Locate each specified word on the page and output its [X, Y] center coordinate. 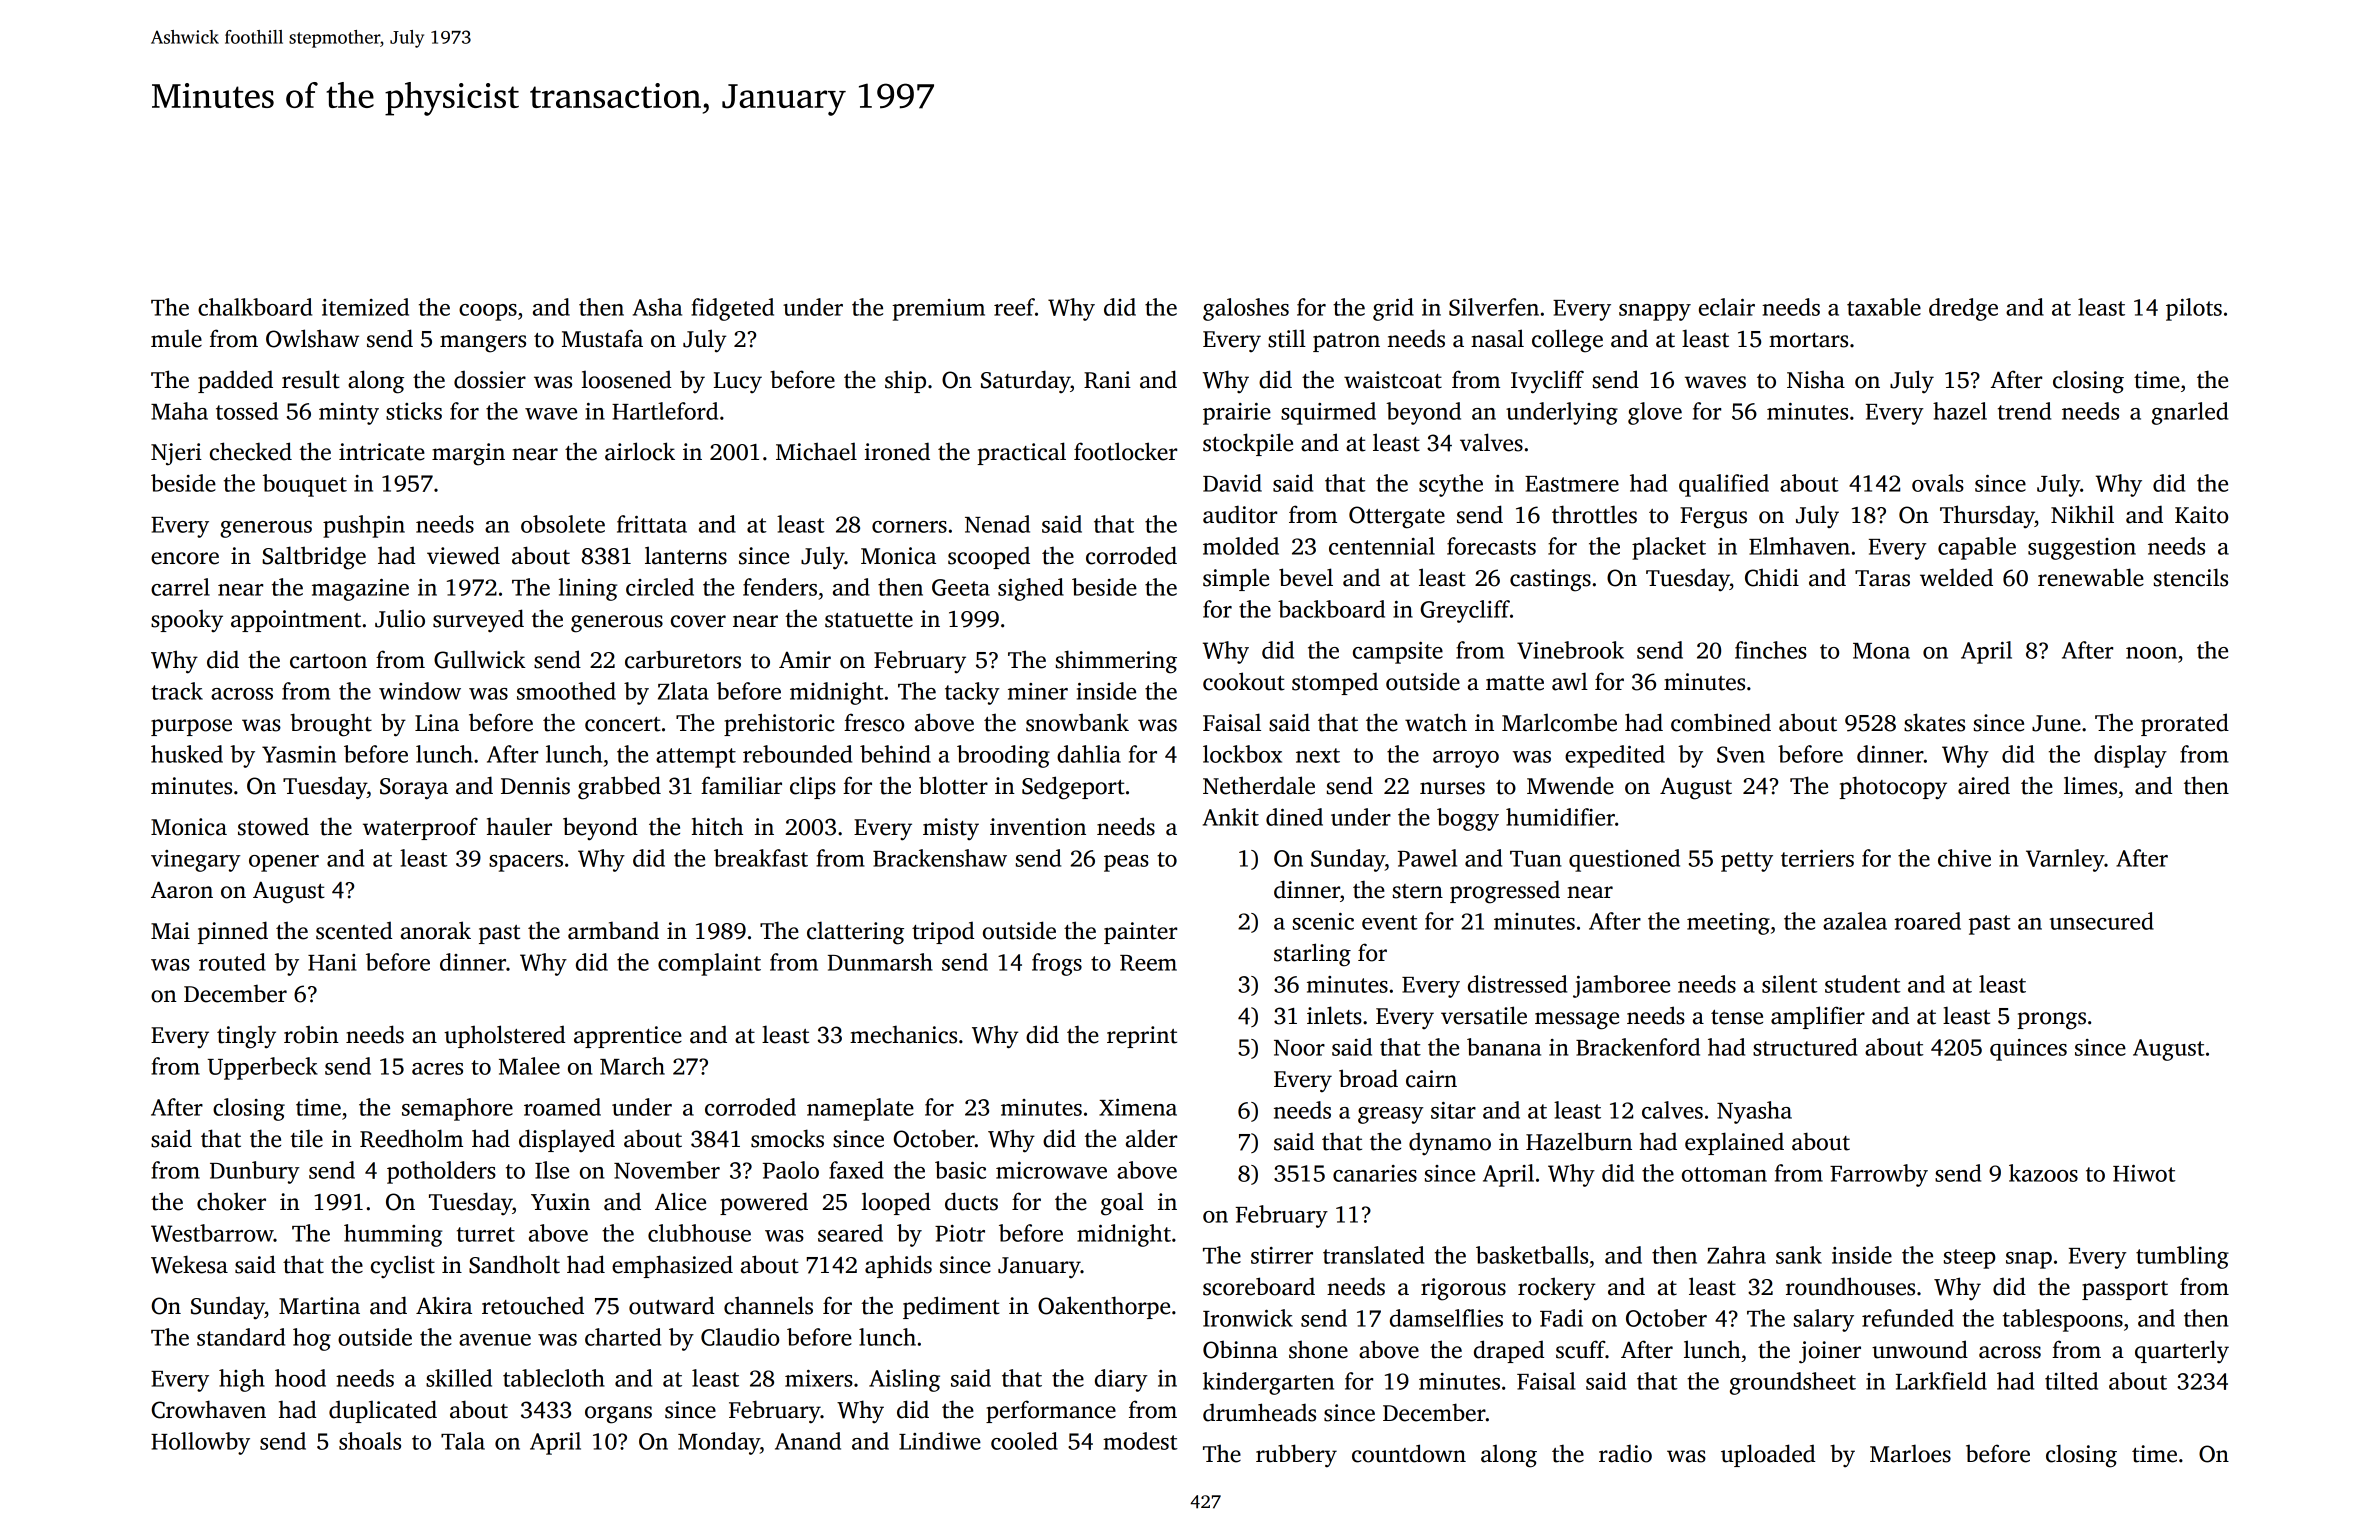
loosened [626, 380]
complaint [709, 964]
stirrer [1282, 1255]
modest [1140, 1441]
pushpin [364, 526]
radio [1625, 1453]
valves [1491, 442]
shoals [370, 1441]
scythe [1451, 485]
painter [1140, 933]
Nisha [1816, 379]
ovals [1938, 483]
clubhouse [699, 1233]
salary [1824, 1320]
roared [1927, 921]
